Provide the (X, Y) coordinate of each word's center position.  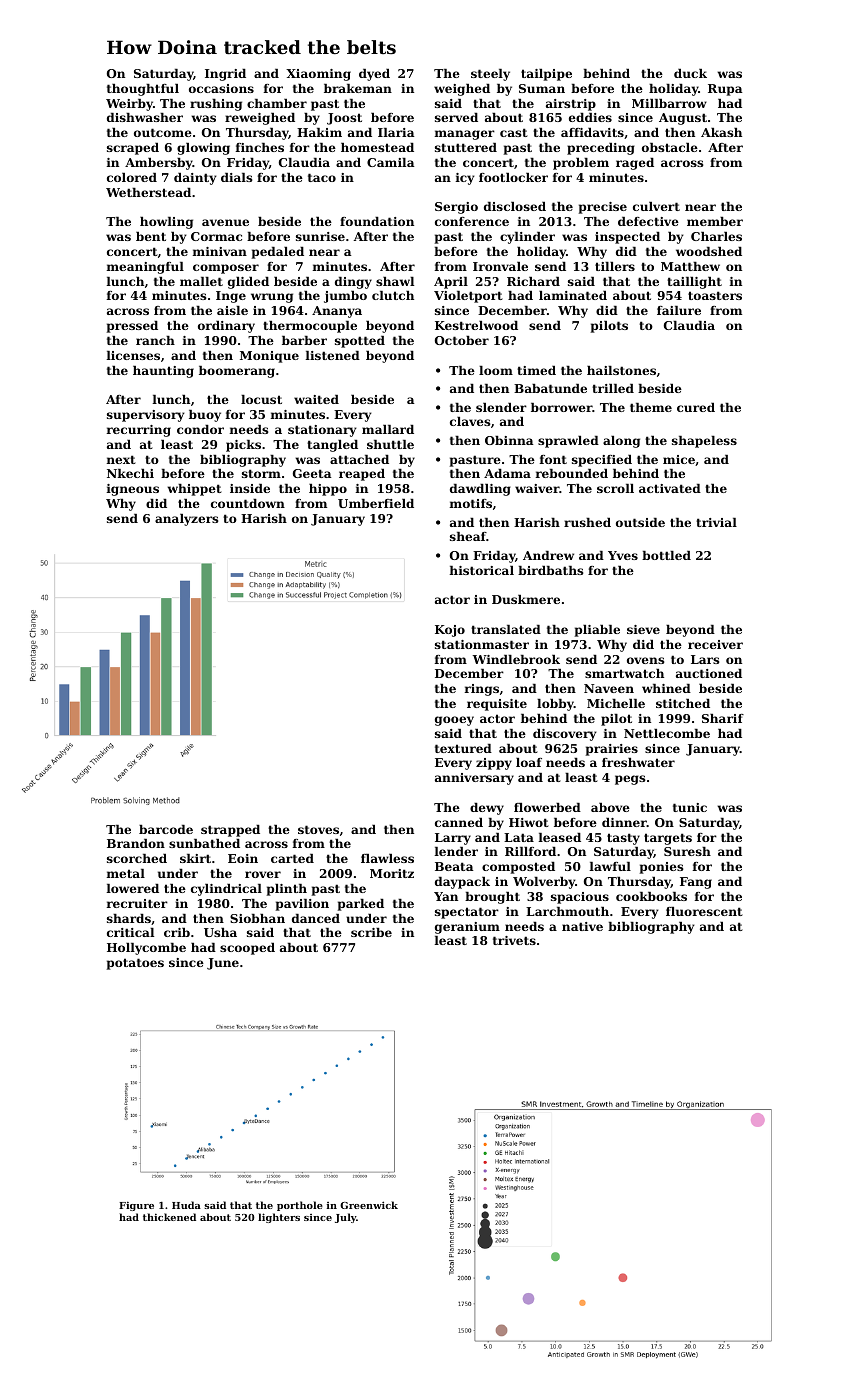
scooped (247, 949)
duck (690, 73)
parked (361, 905)
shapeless (704, 442)
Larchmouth (567, 911)
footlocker (513, 177)
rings (482, 690)
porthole (300, 1206)
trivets (514, 940)
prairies (612, 750)
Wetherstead (148, 192)
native (582, 926)
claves (470, 421)
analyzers (187, 520)
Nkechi (130, 473)
